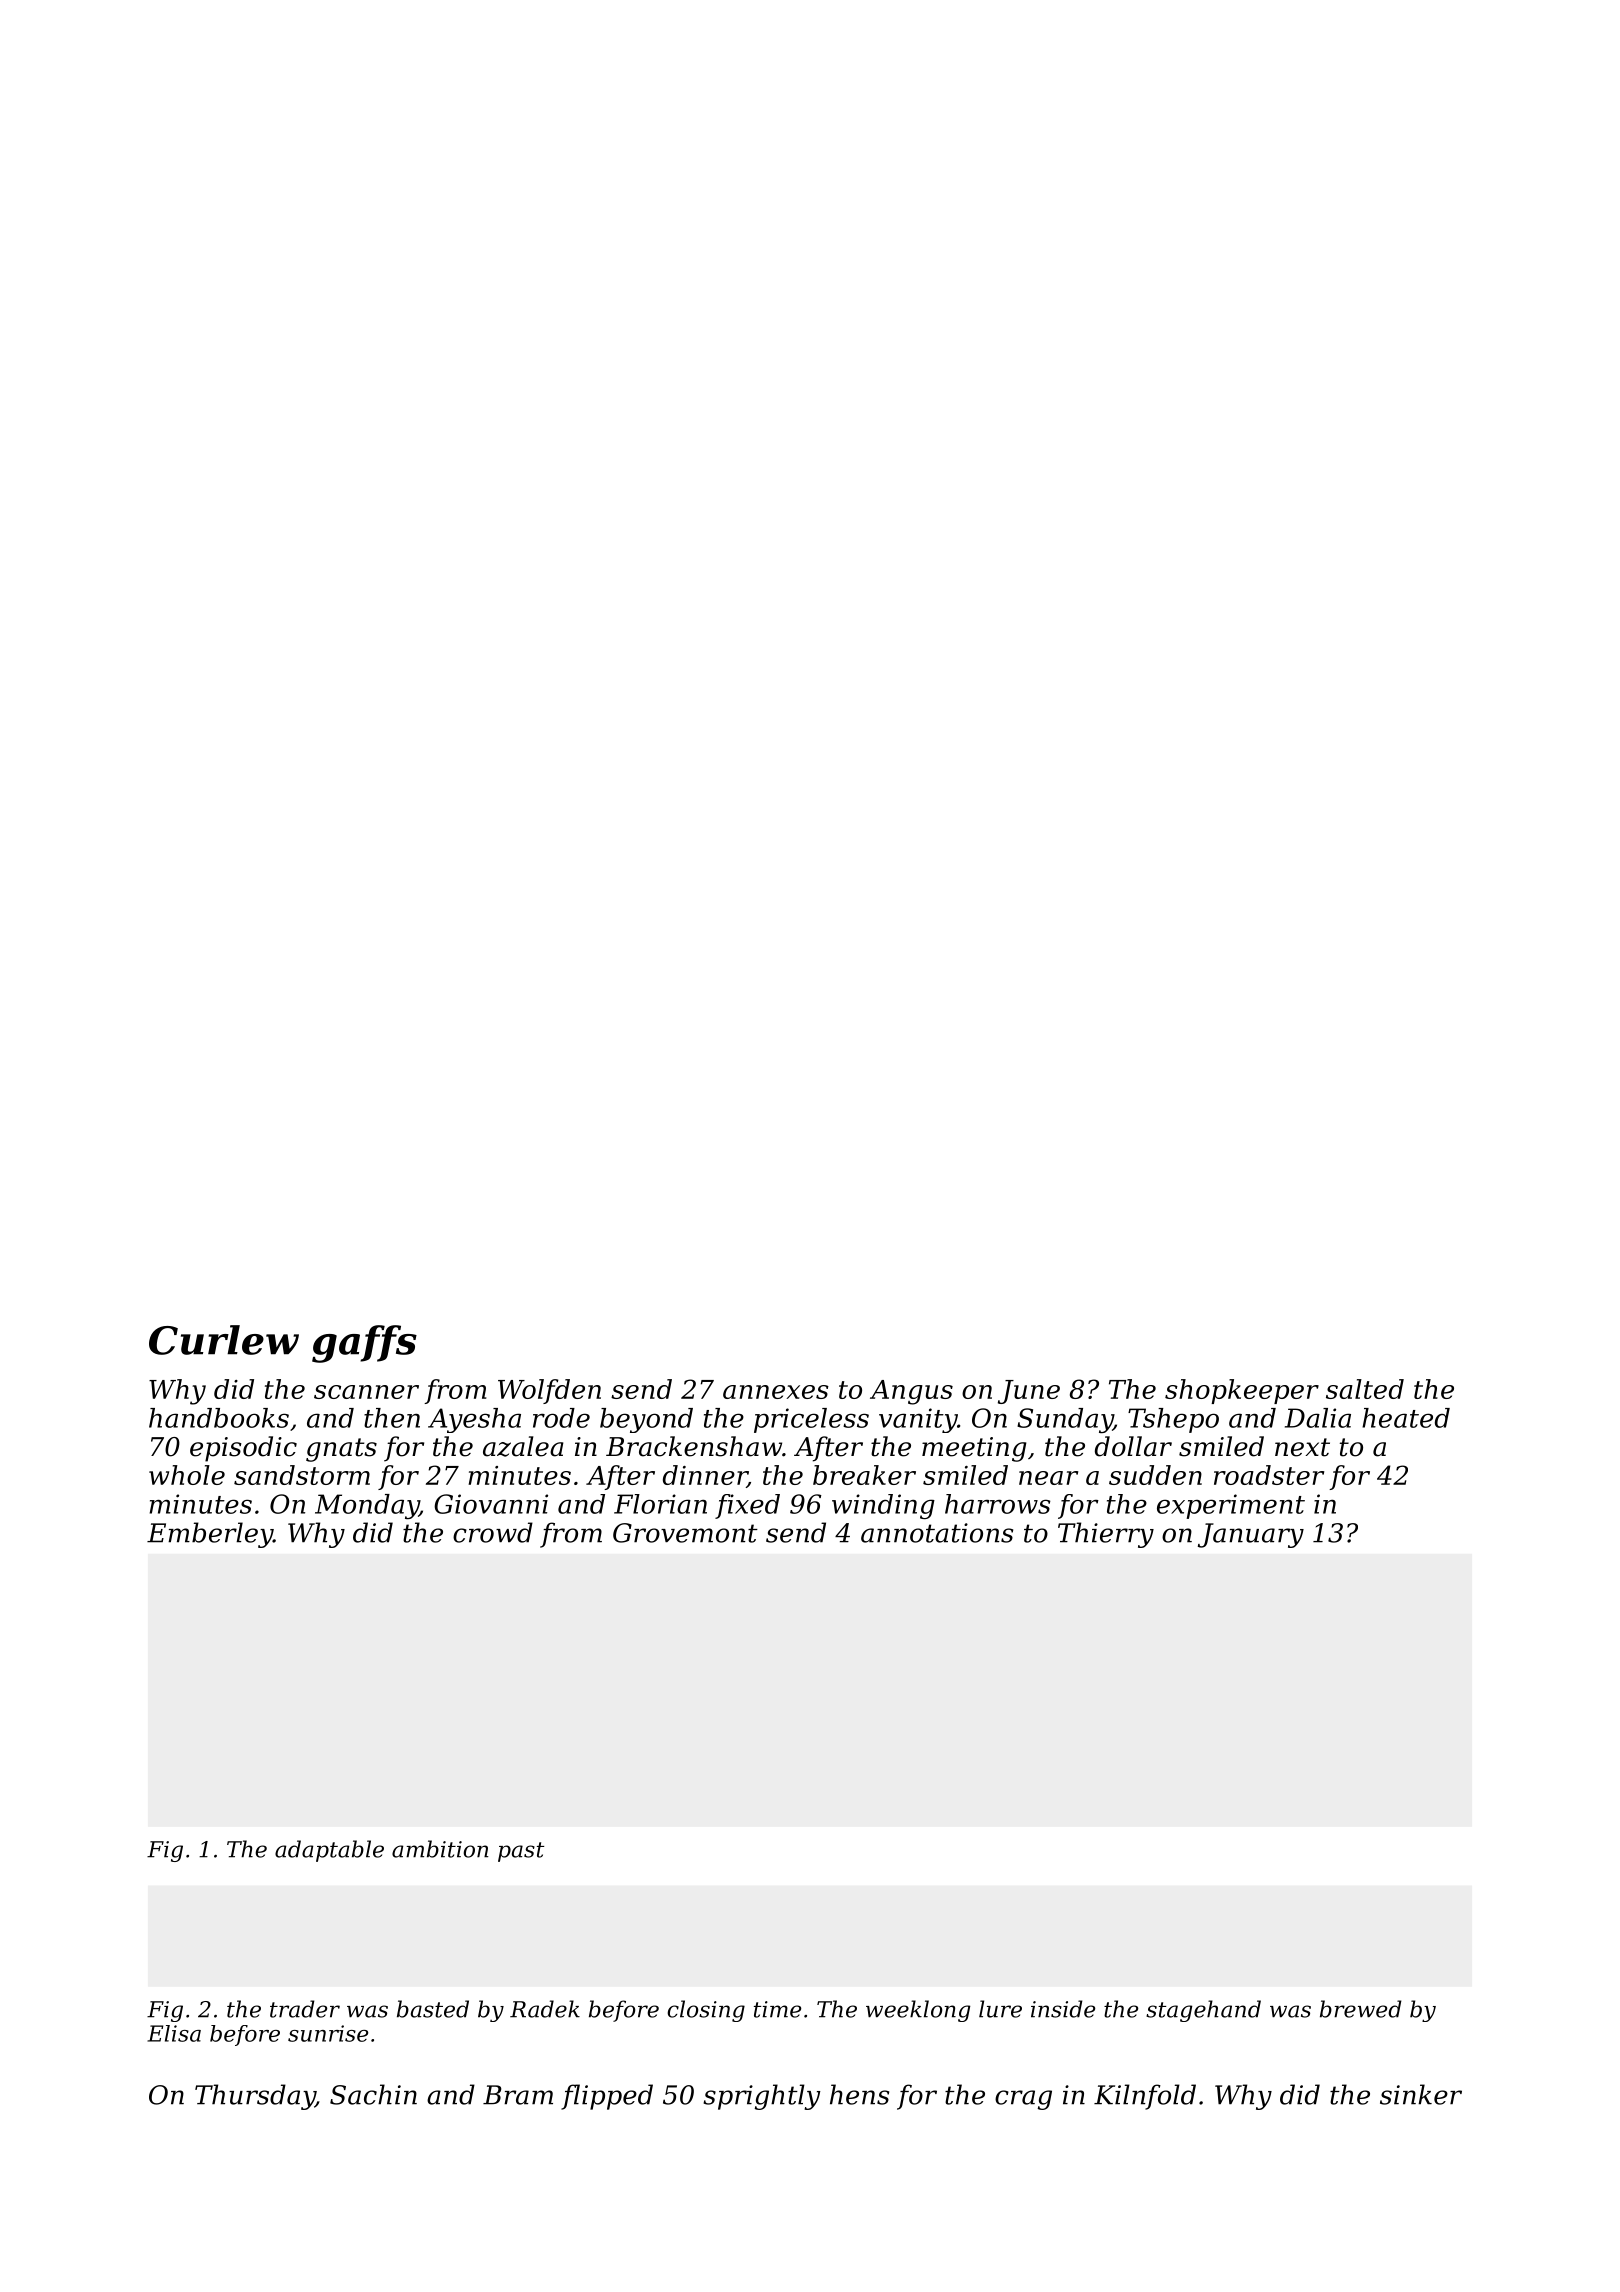 This screenshot has width=1620, height=2292. Describe the element at coordinates (329, 1851) in the screenshot. I see `adaptable` at that location.
